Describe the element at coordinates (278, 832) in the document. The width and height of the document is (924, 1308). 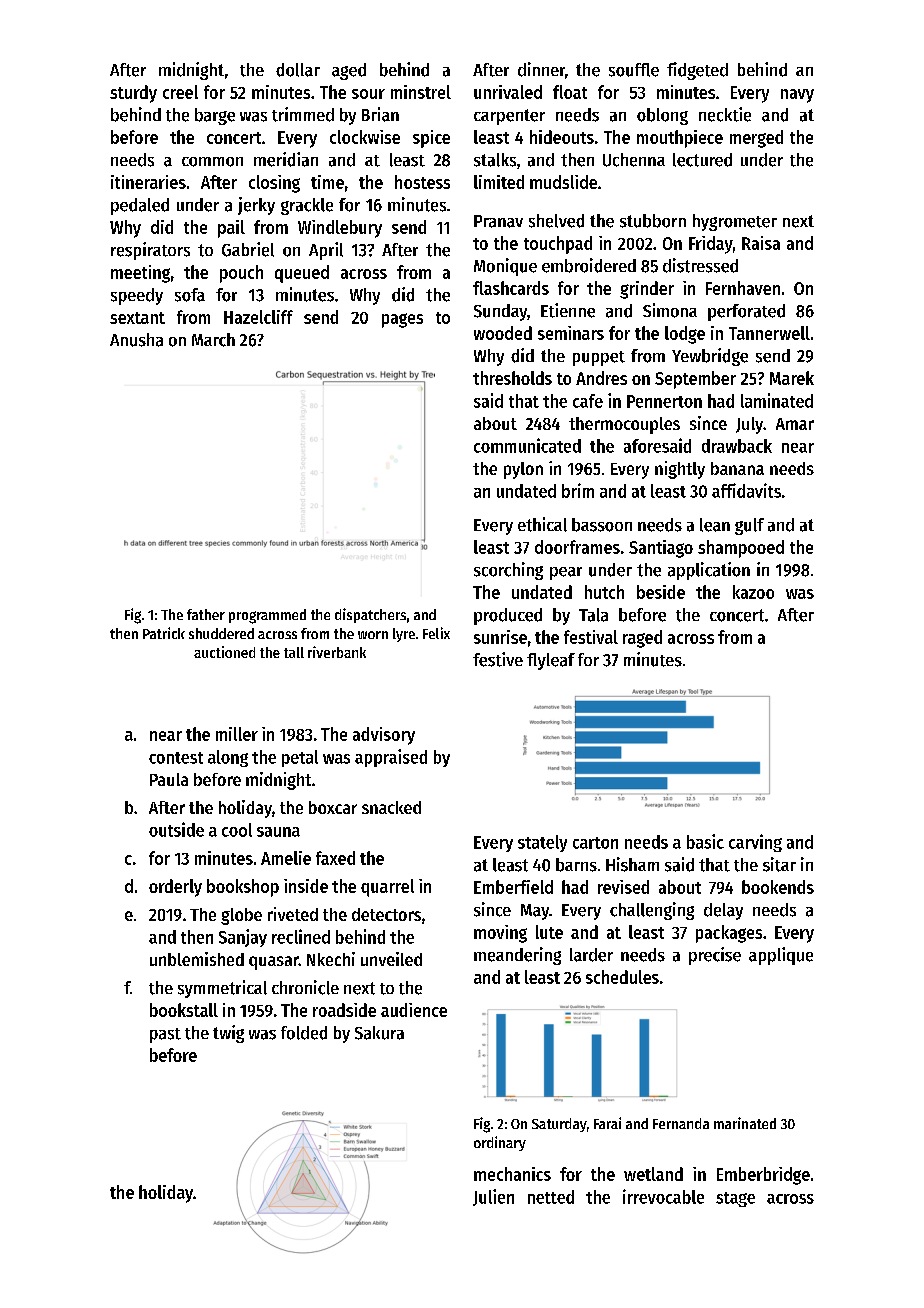
I see `sauna` at that location.
